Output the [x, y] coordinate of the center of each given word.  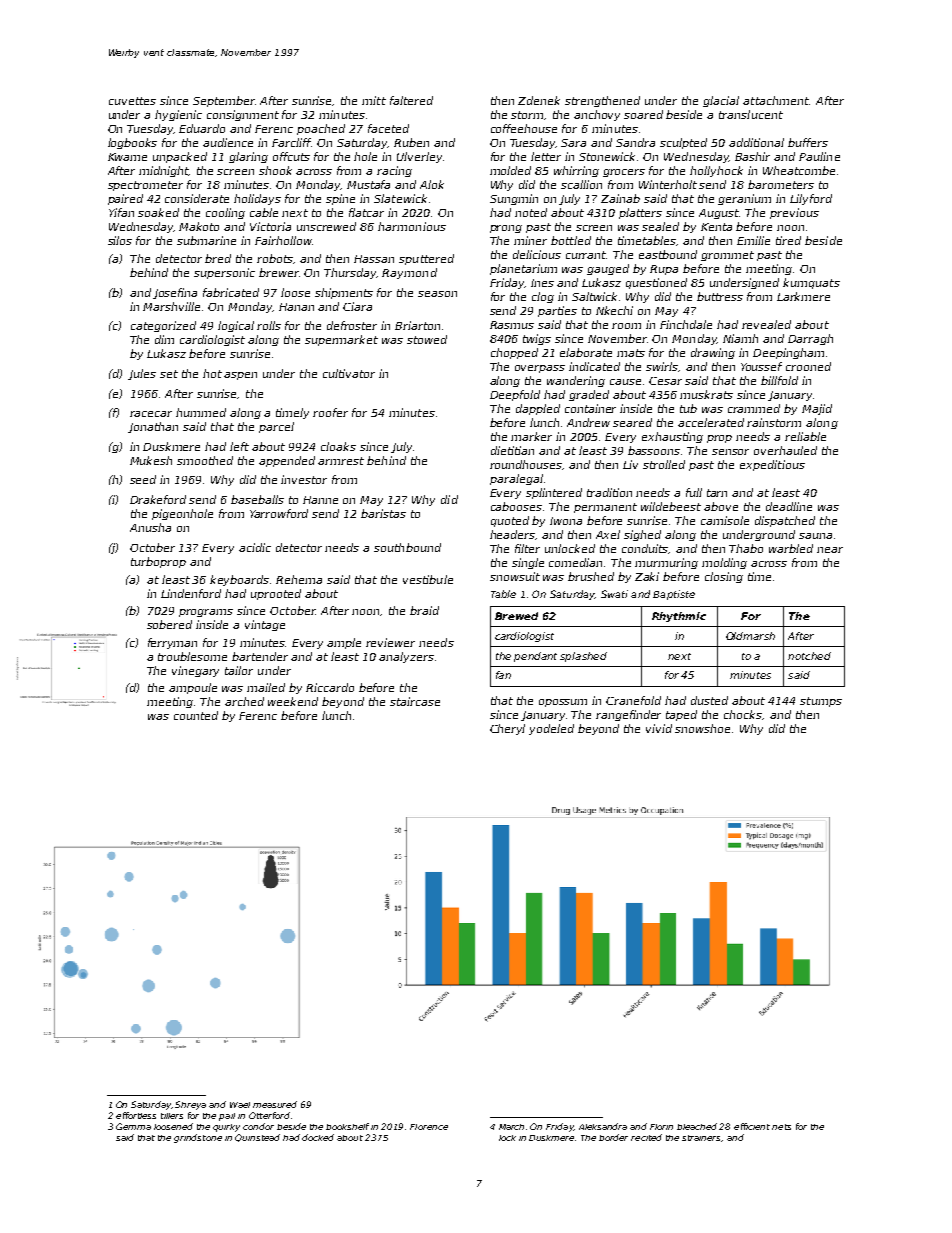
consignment [243, 115]
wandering [576, 381]
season [437, 294]
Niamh [740, 338]
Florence [429, 1127]
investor [304, 479]
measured [275, 1104]
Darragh [810, 339]
